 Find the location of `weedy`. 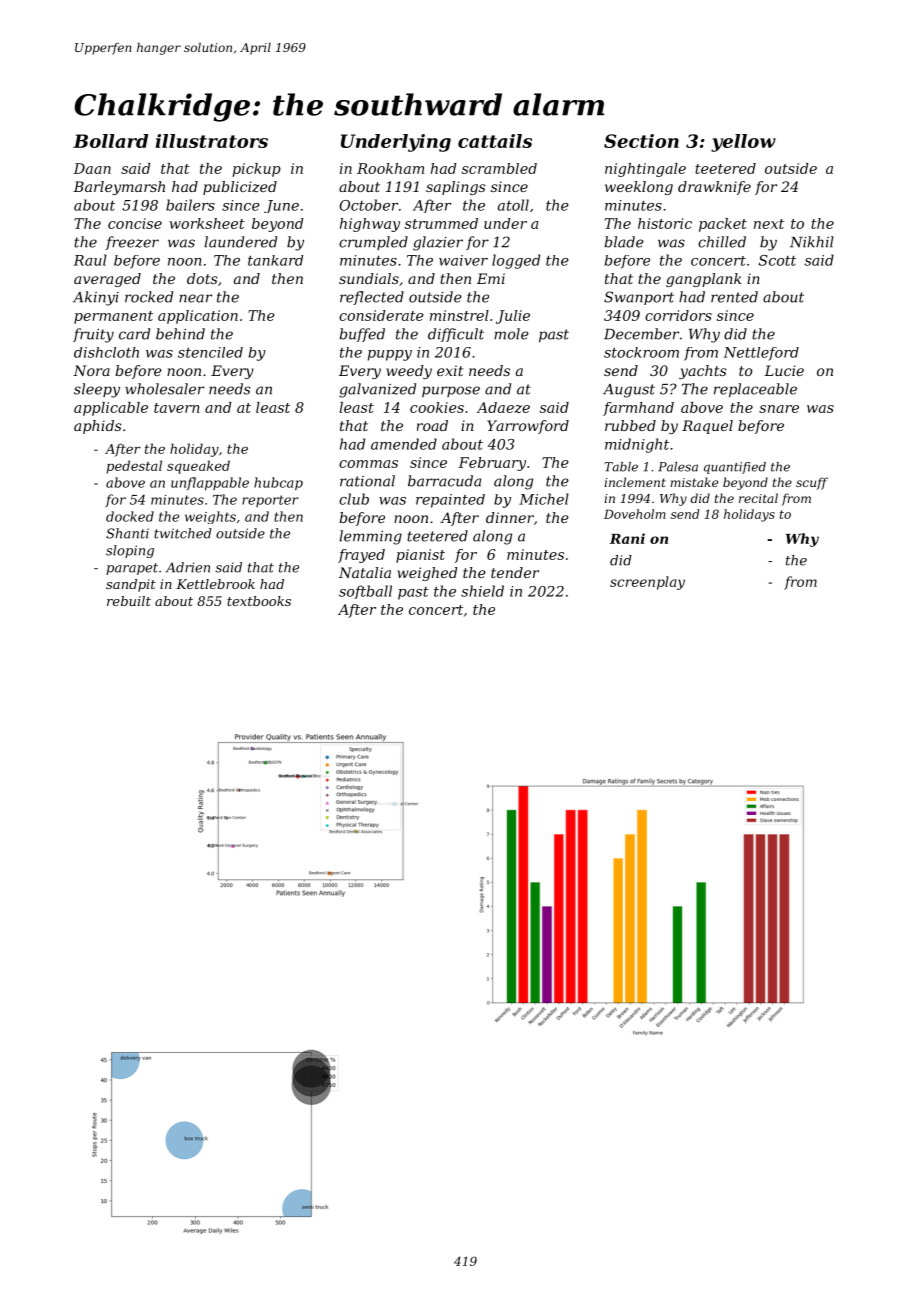

weedy is located at coordinates (409, 372).
